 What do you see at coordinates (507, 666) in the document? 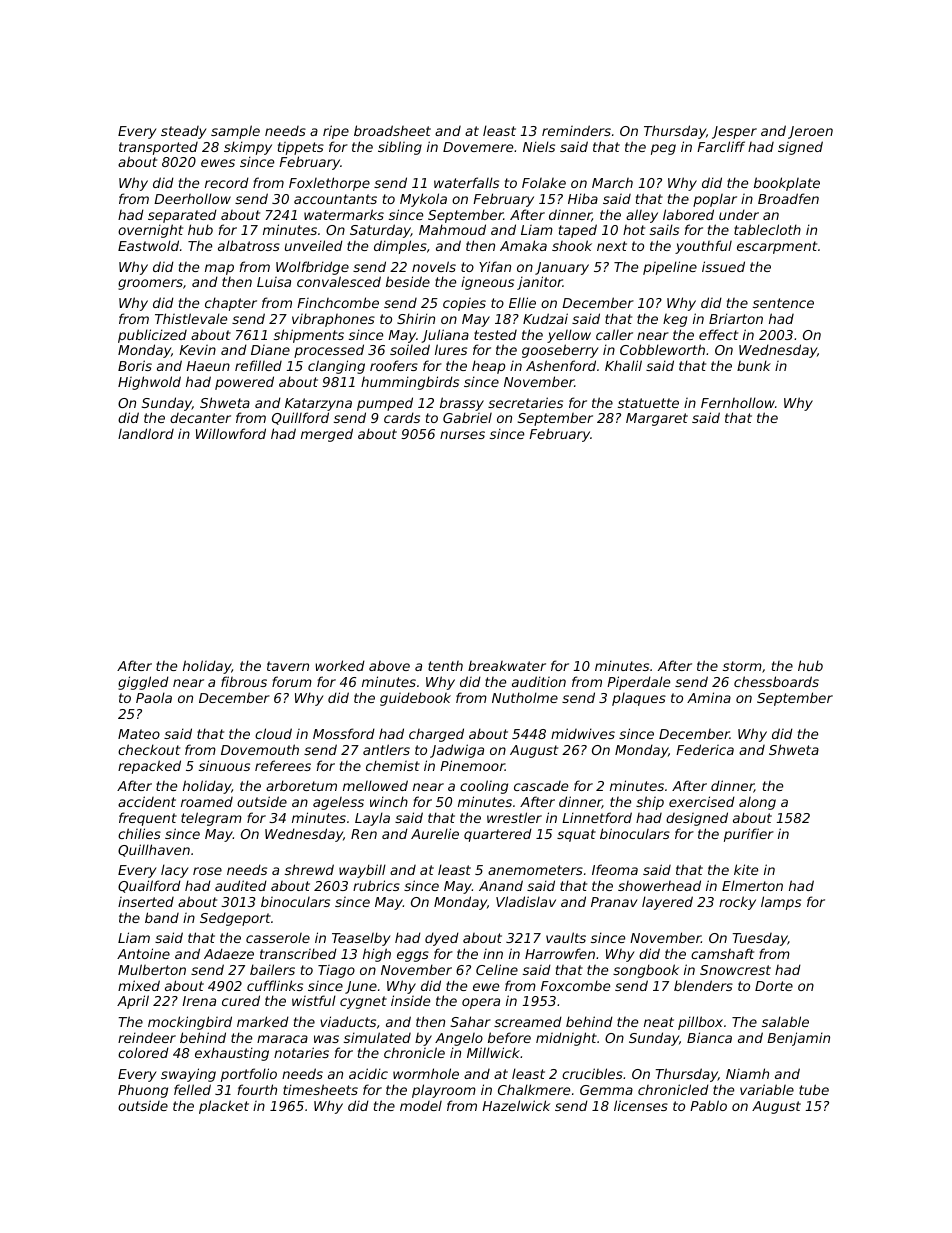
I see `breakwater` at bounding box center [507, 666].
